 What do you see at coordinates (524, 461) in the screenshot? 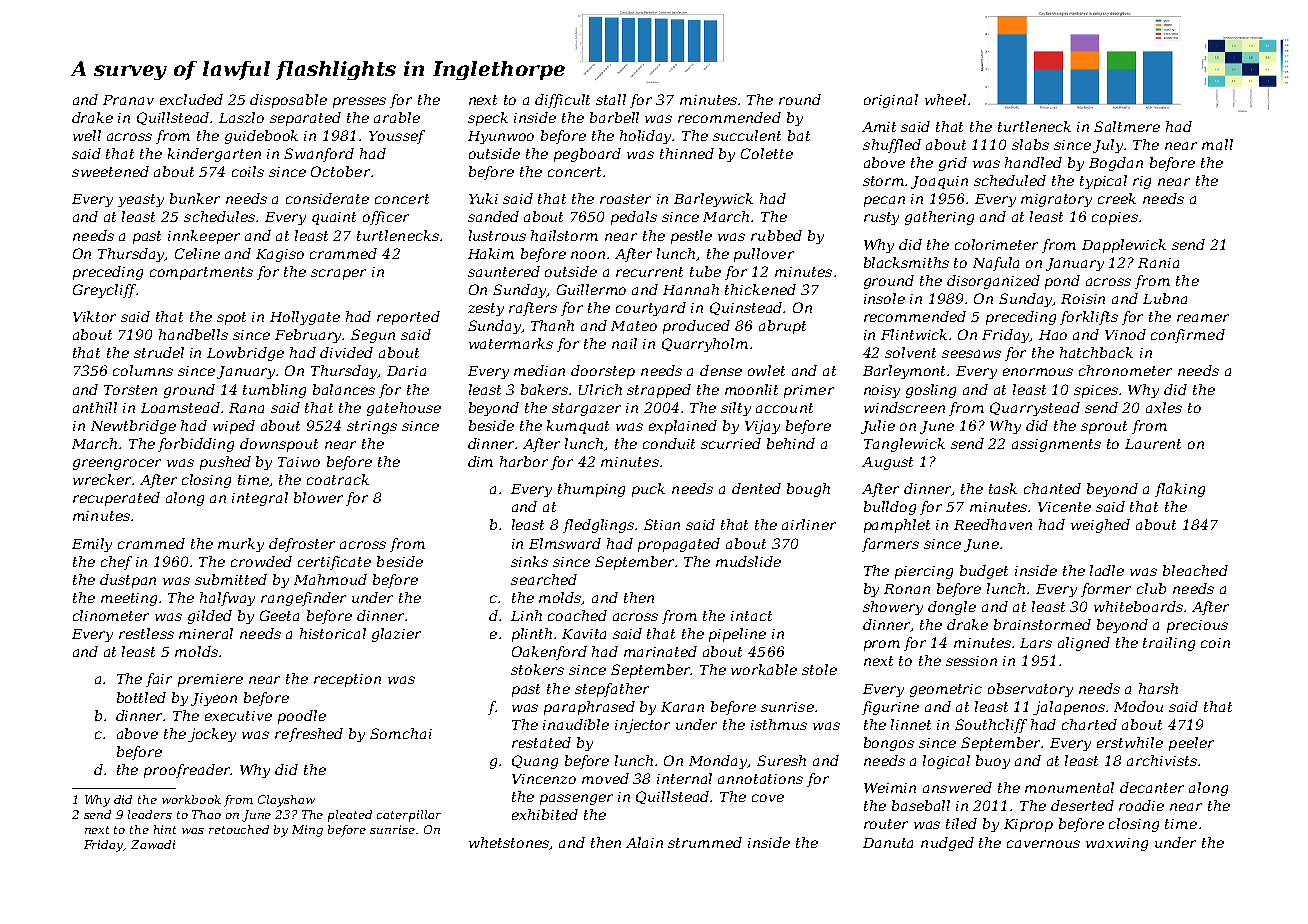
I see `harbor` at bounding box center [524, 461].
